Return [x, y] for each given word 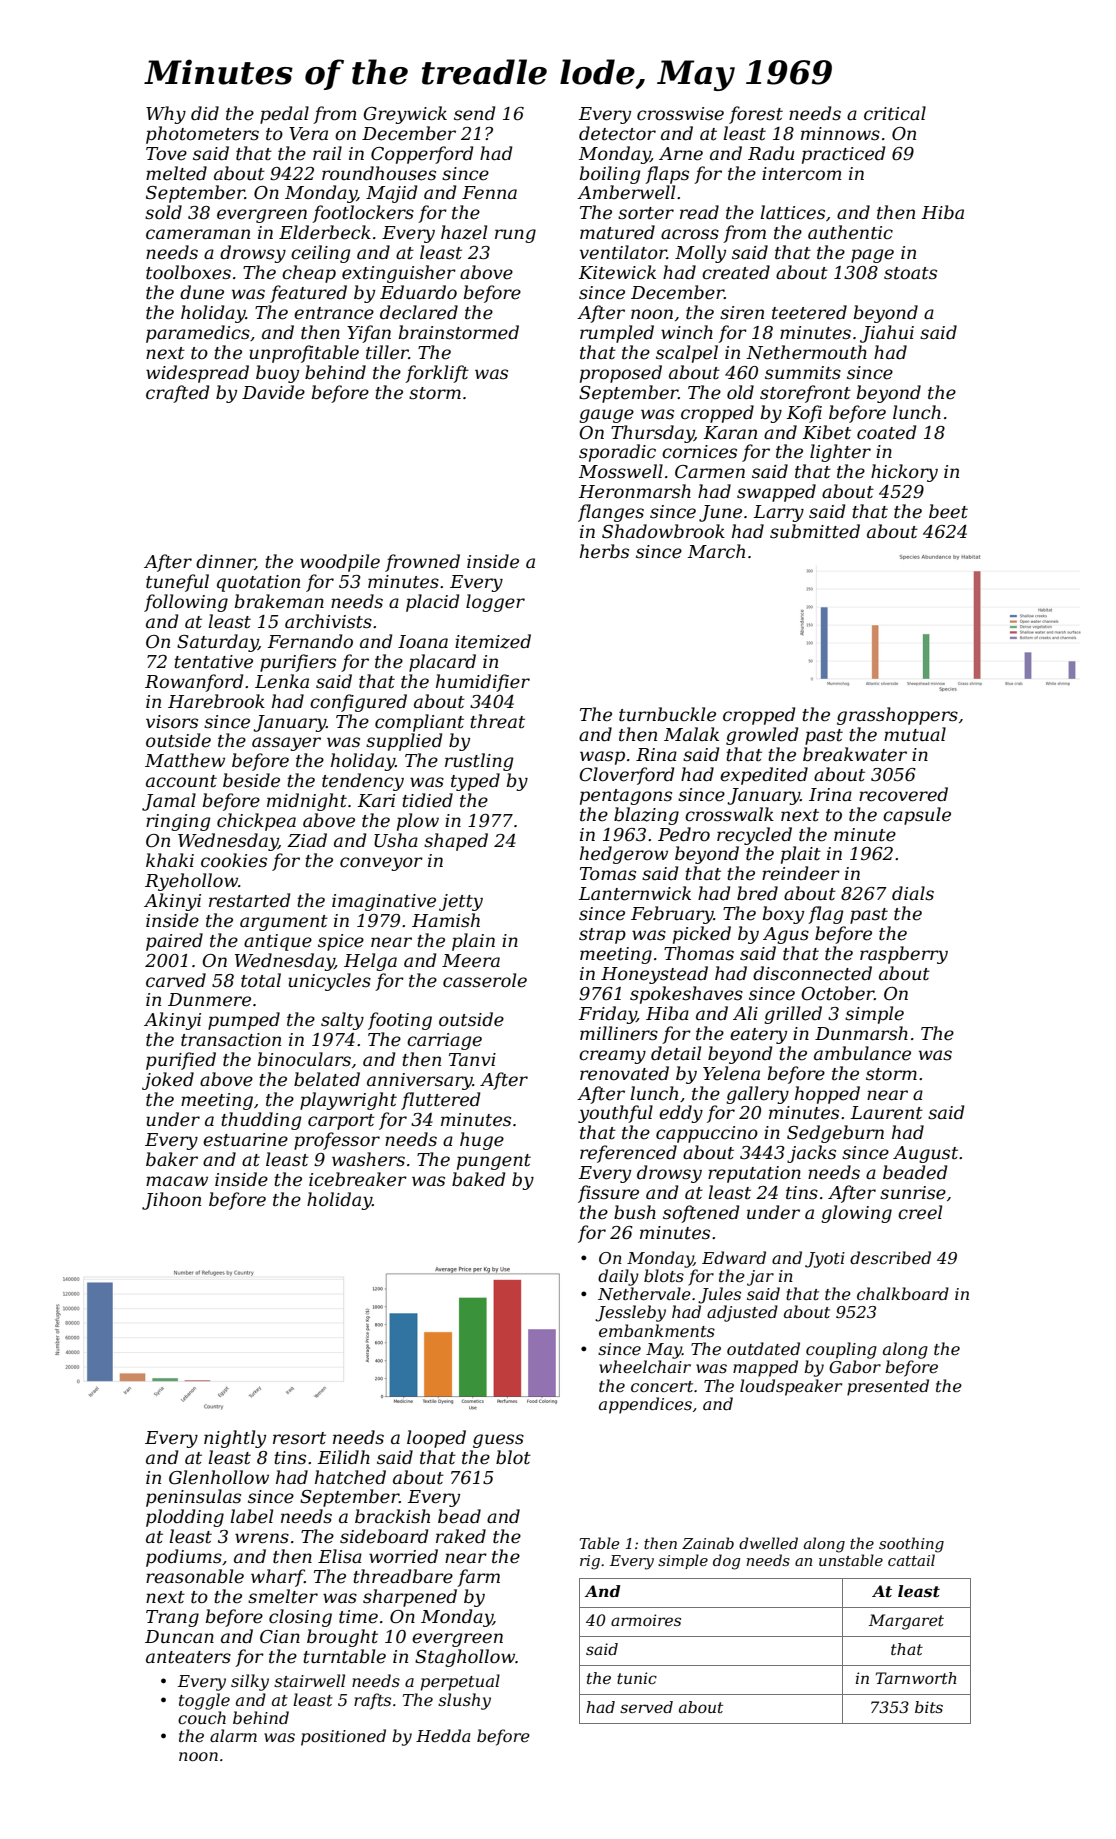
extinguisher [399, 274]
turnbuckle [667, 714]
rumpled [617, 334]
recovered [903, 794]
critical [895, 113]
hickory [904, 473]
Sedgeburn [835, 1134]
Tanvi [472, 1059]
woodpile [340, 563]
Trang [172, 1618]
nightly [235, 1439]
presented [888, 1387]
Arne [681, 154]
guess [498, 1441]
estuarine [245, 1140]
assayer [286, 744]
